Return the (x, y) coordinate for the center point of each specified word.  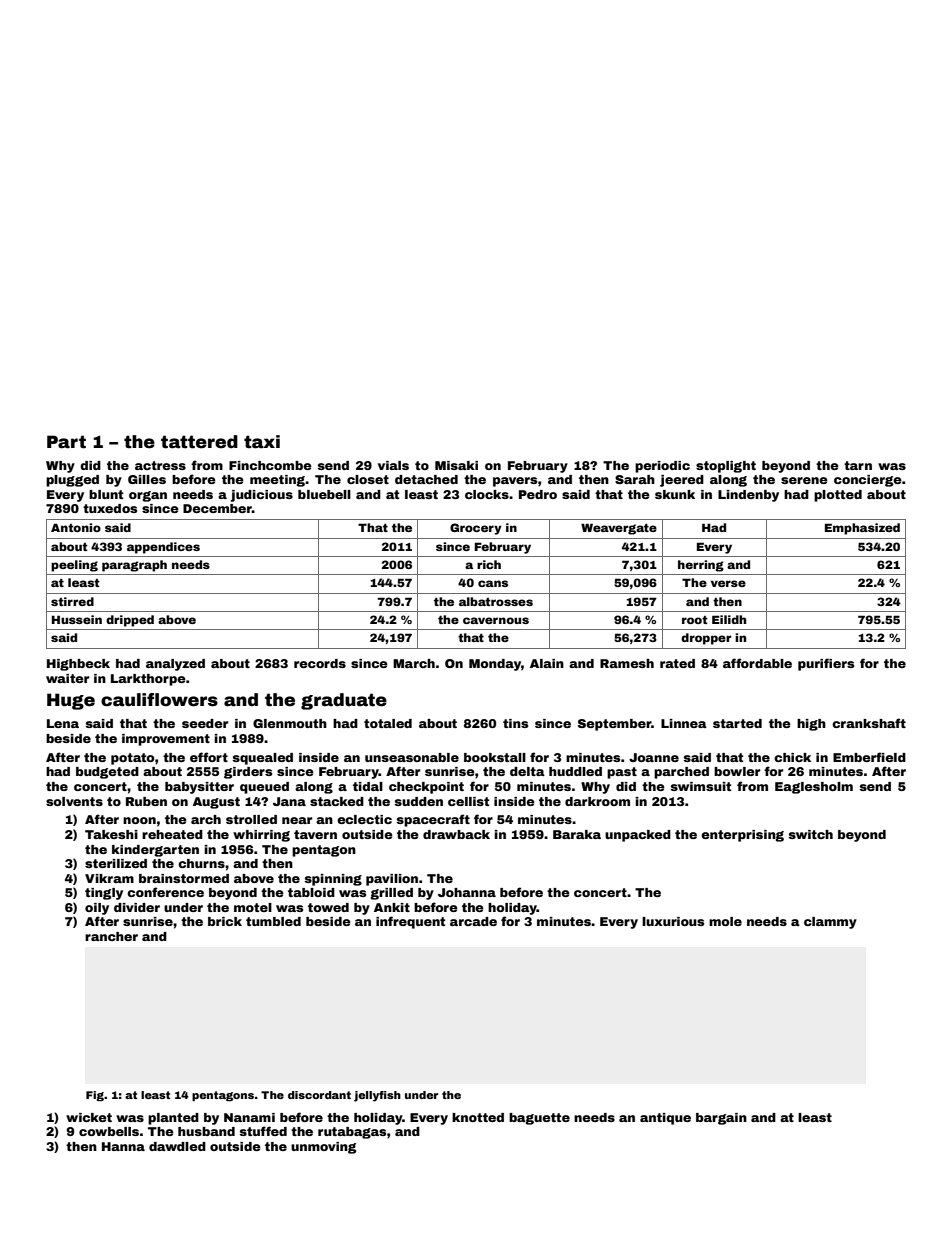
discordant (319, 1095)
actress (160, 465)
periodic (662, 467)
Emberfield (869, 757)
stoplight (726, 467)
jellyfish (377, 1096)
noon (139, 820)
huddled (575, 771)
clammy (830, 923)
